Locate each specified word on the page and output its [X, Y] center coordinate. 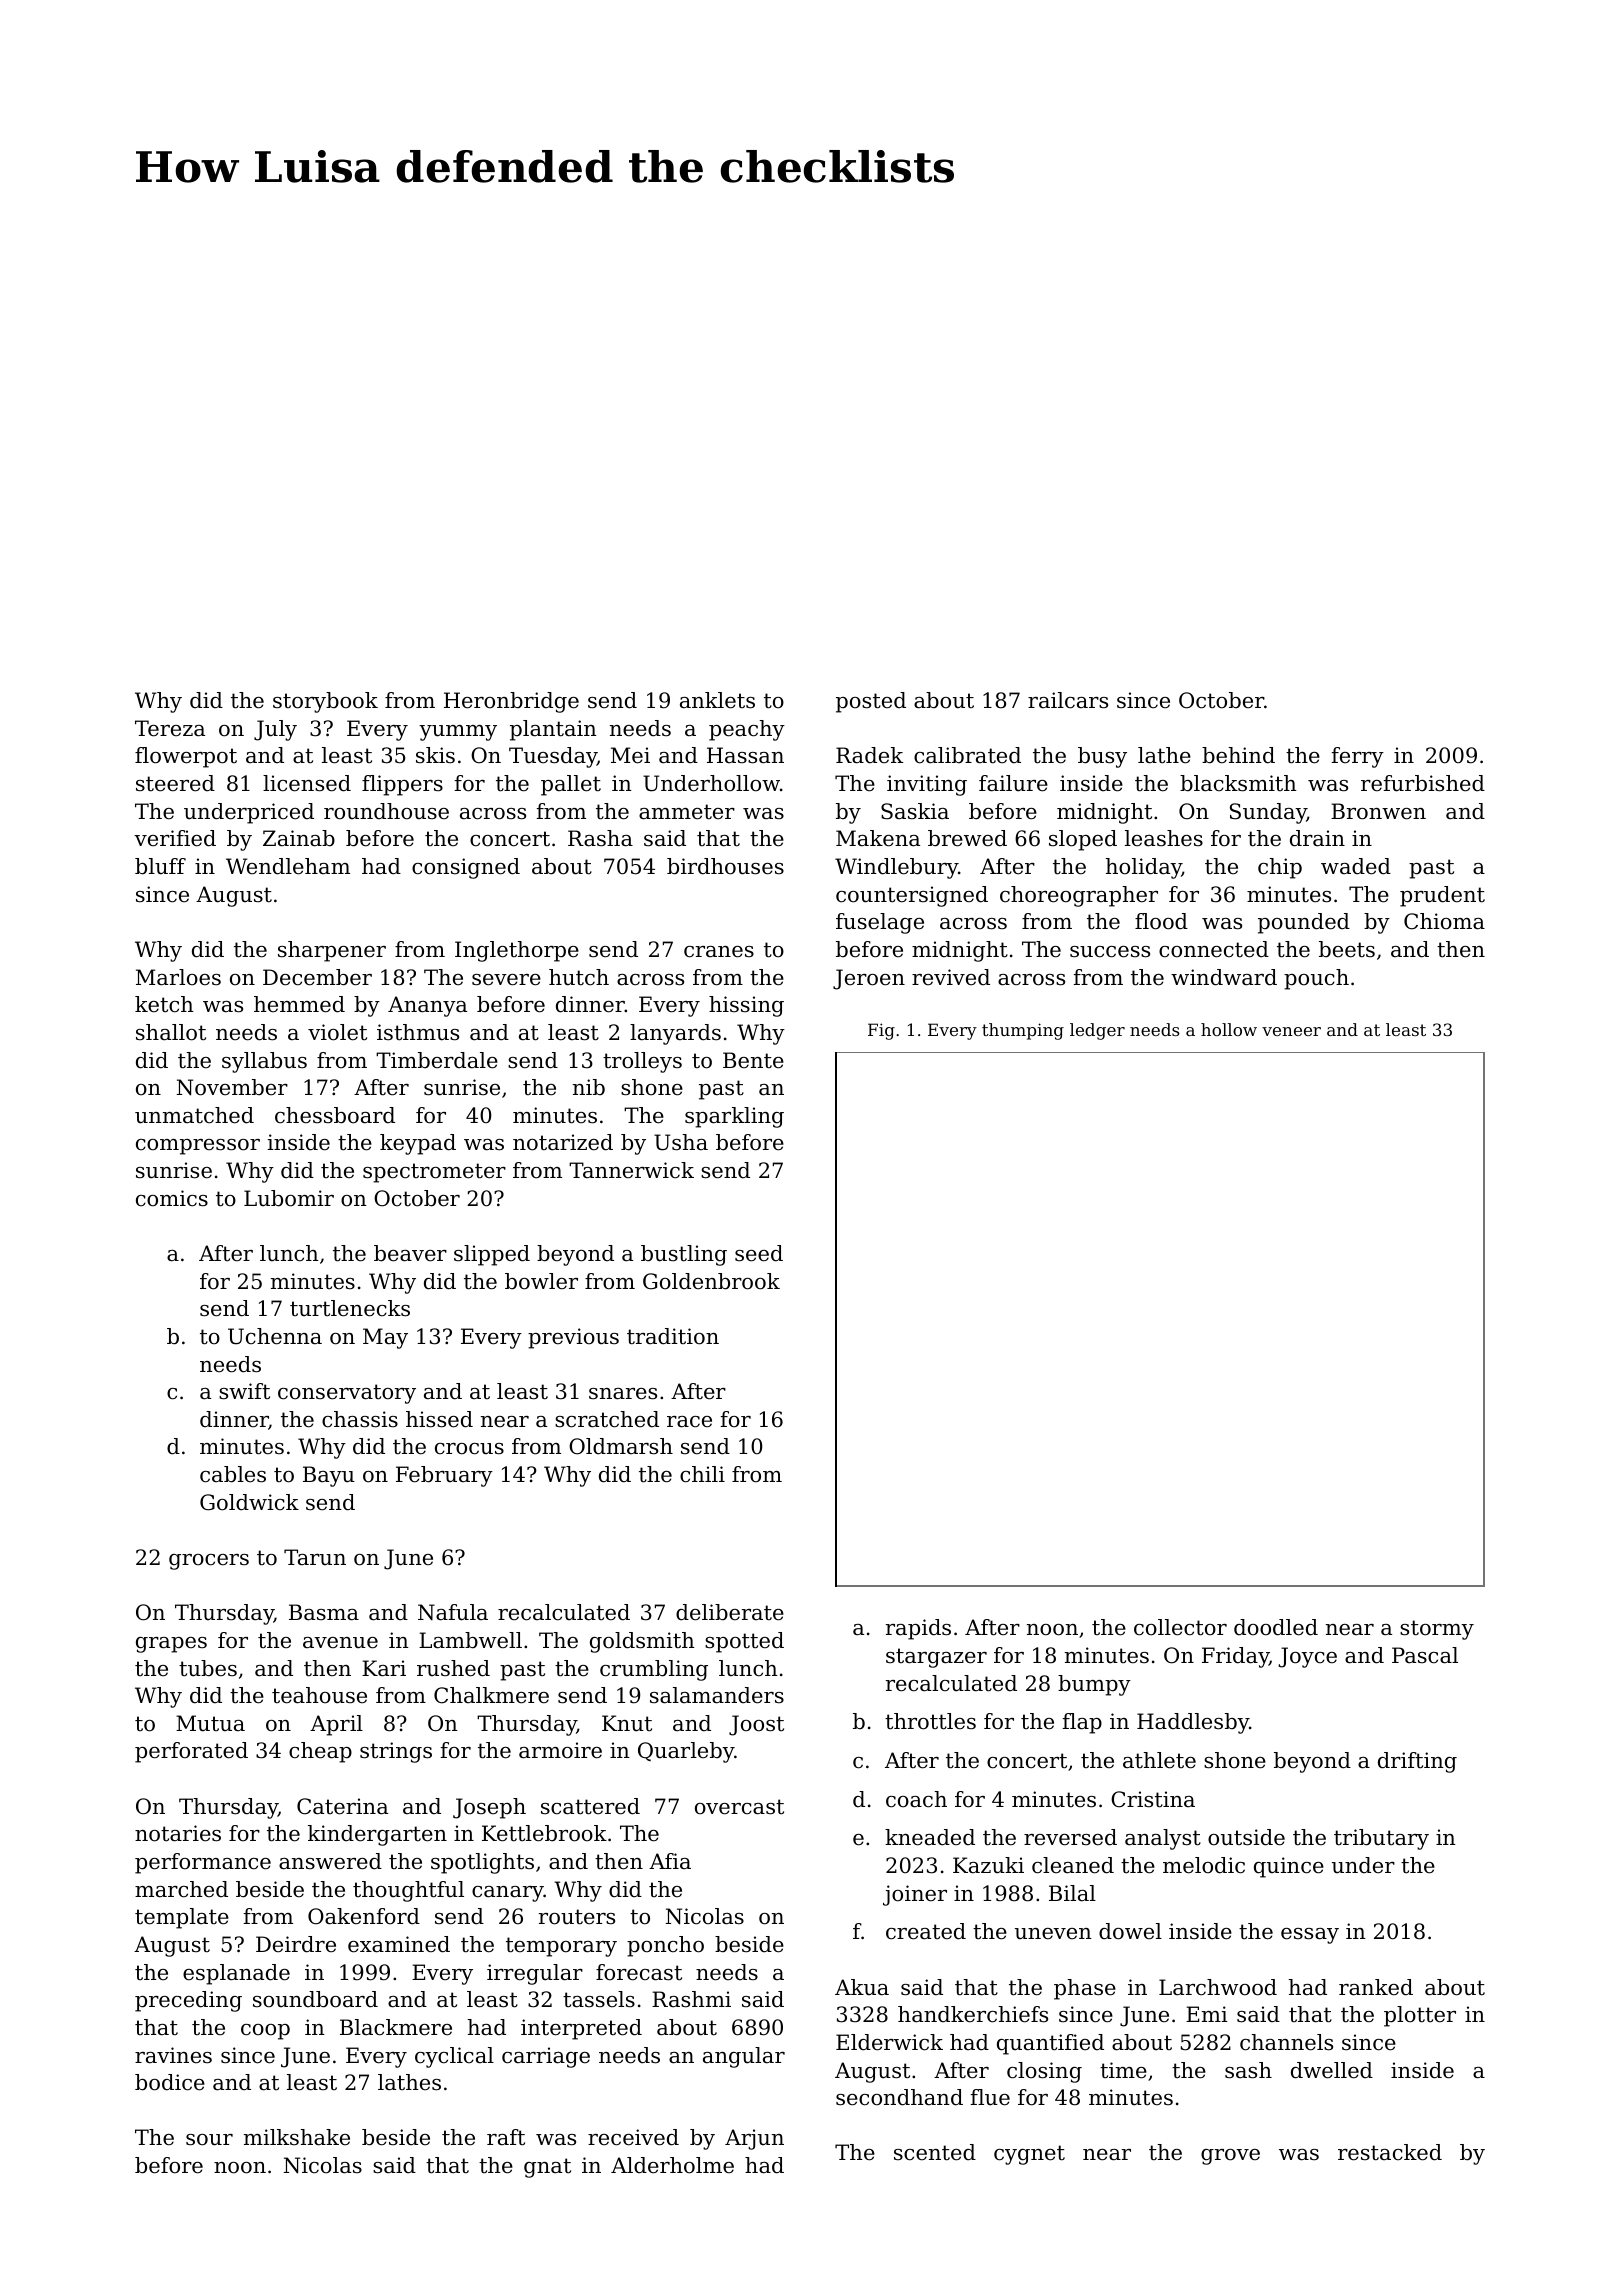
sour [209, 2140]
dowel [1130, 1931]
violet [337, 1032]
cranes [719, 952]
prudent [1442, 896]
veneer [1291, 1031]
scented [935, 2152]
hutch [579, 977]
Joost [756, 1725]
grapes [171, 1645]
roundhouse [386, 811]
